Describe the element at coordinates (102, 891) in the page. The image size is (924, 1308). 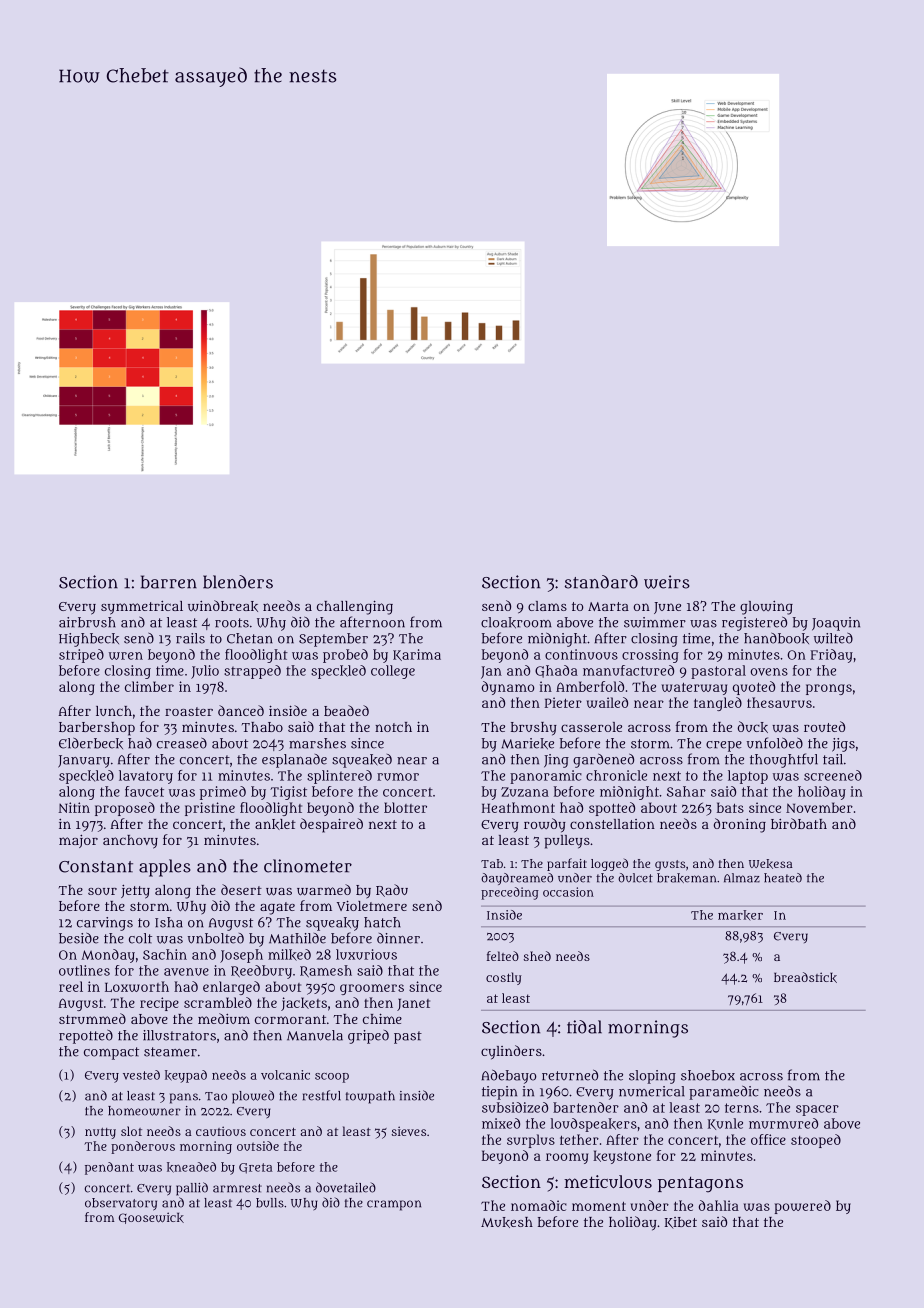
I see `sour` at that location.
